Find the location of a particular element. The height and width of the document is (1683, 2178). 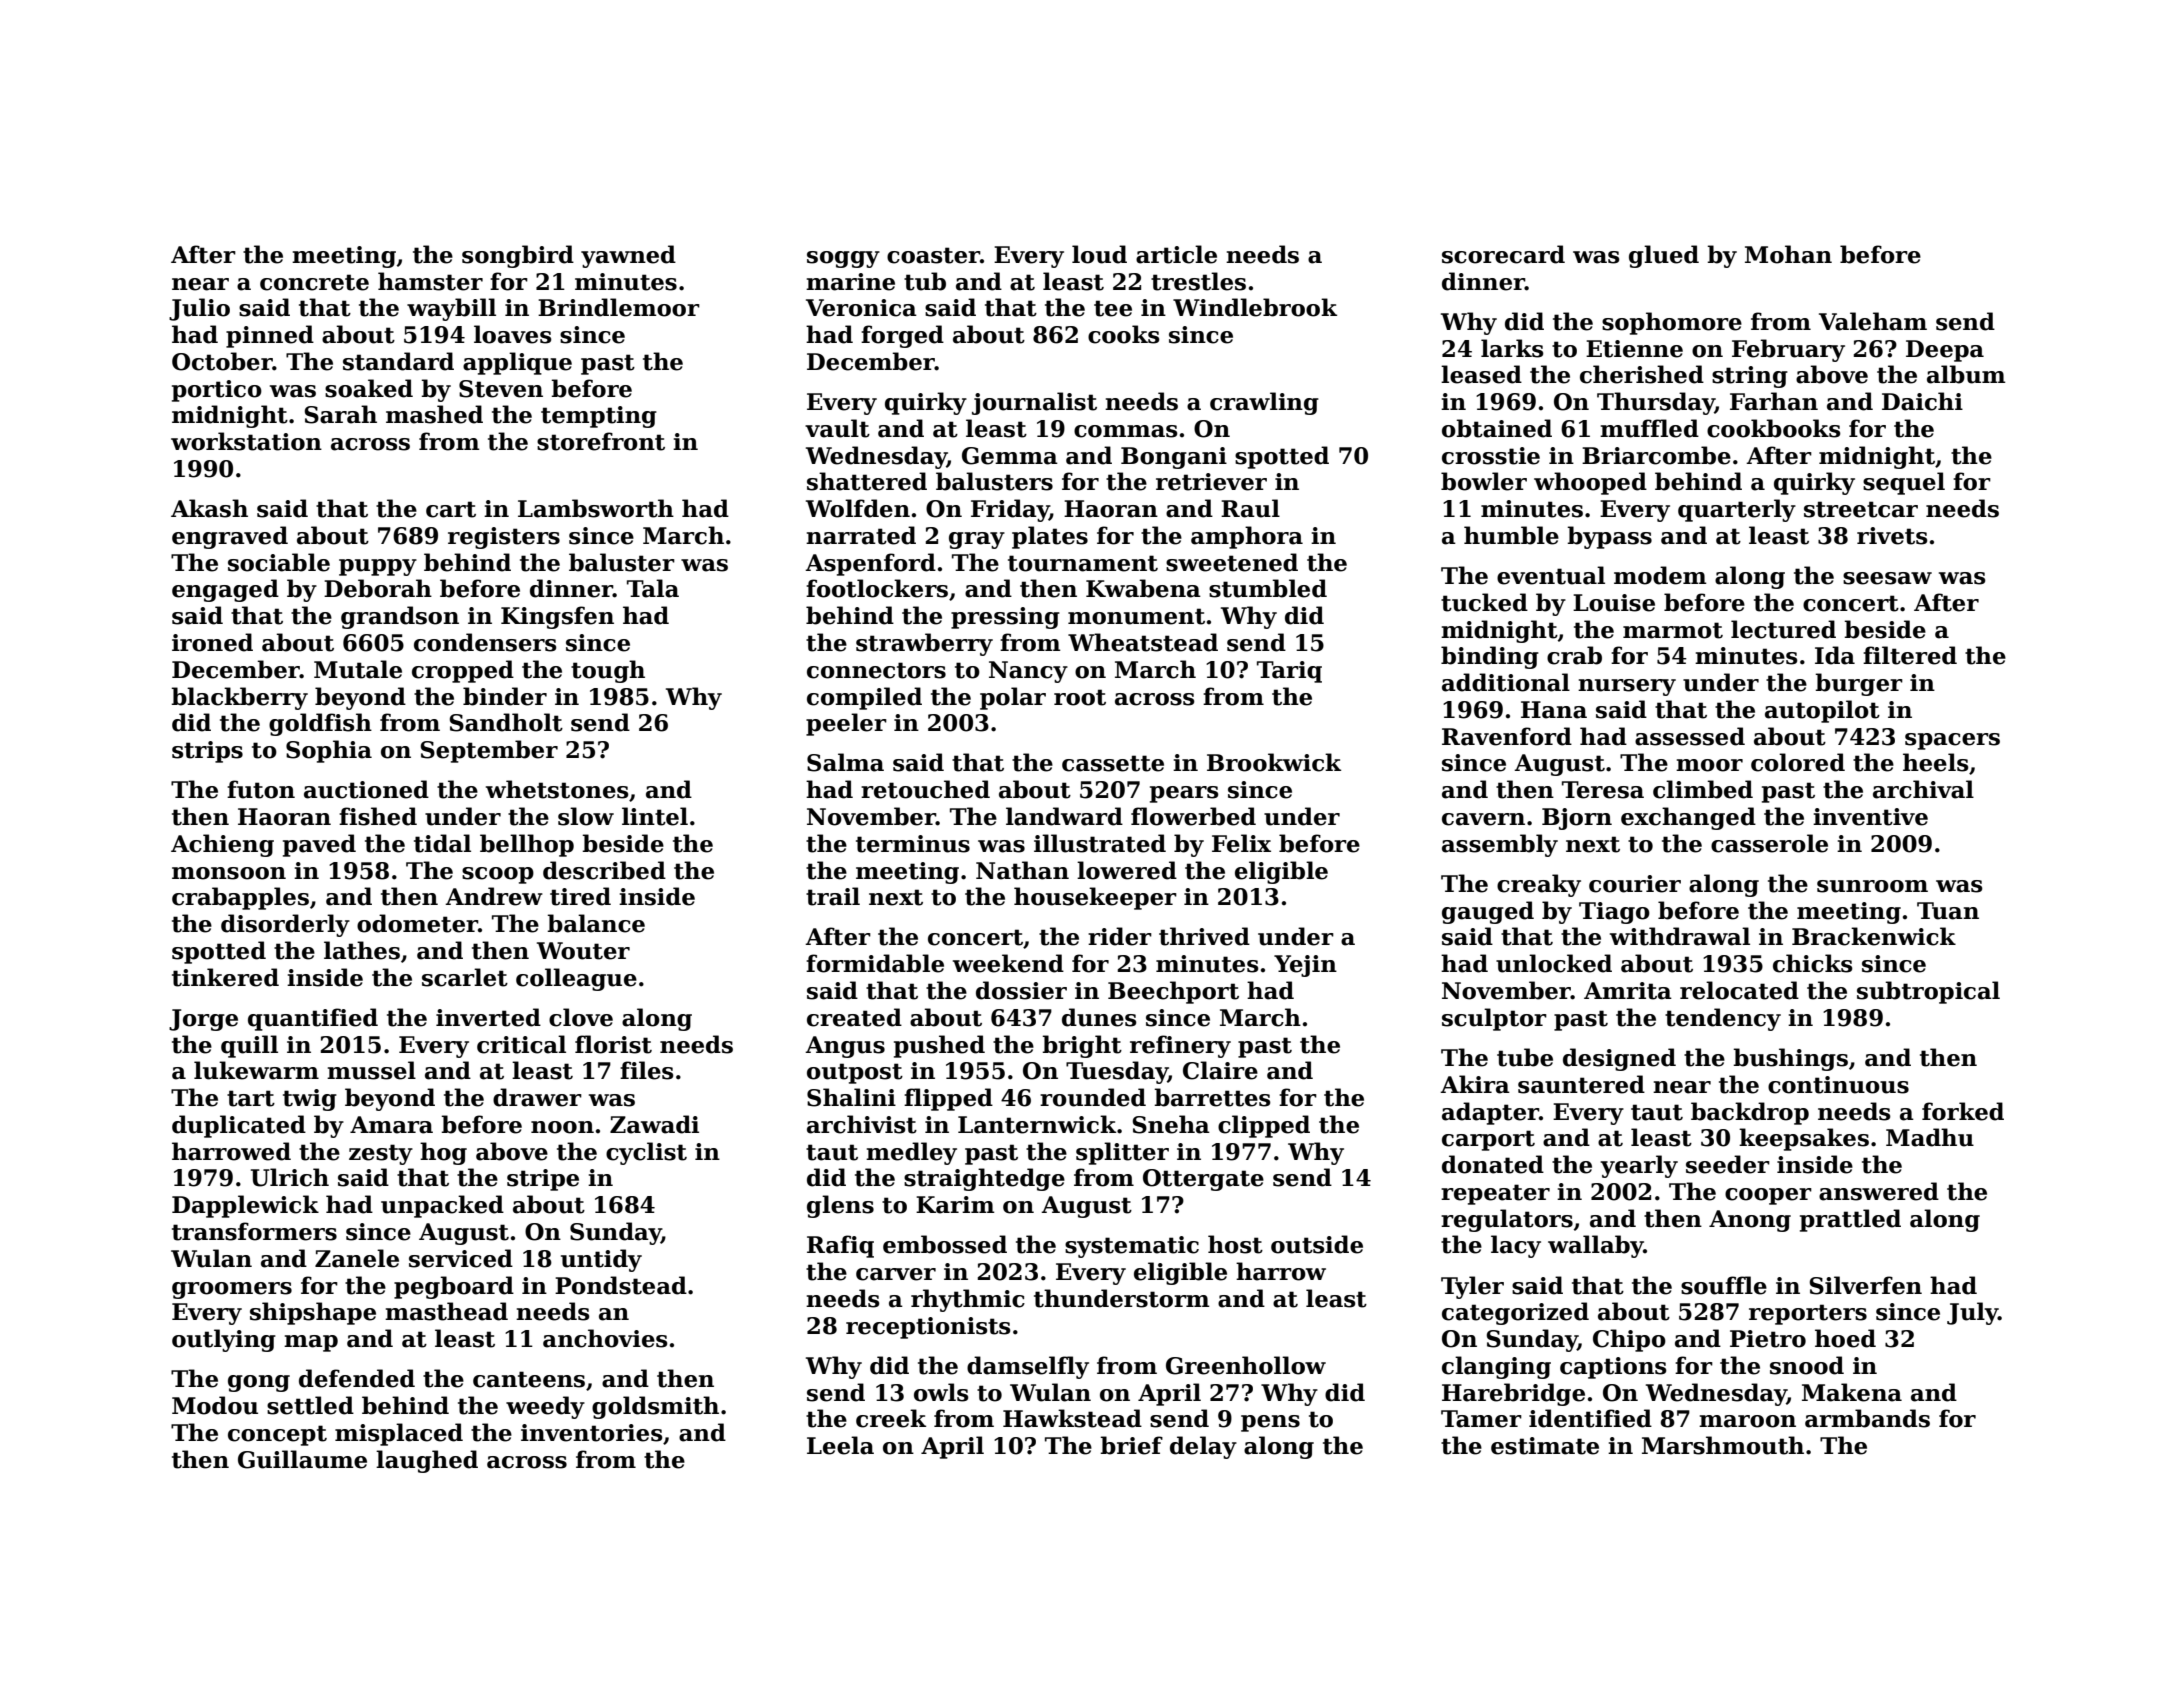

climbed is located at coordinates (1703, 789).
